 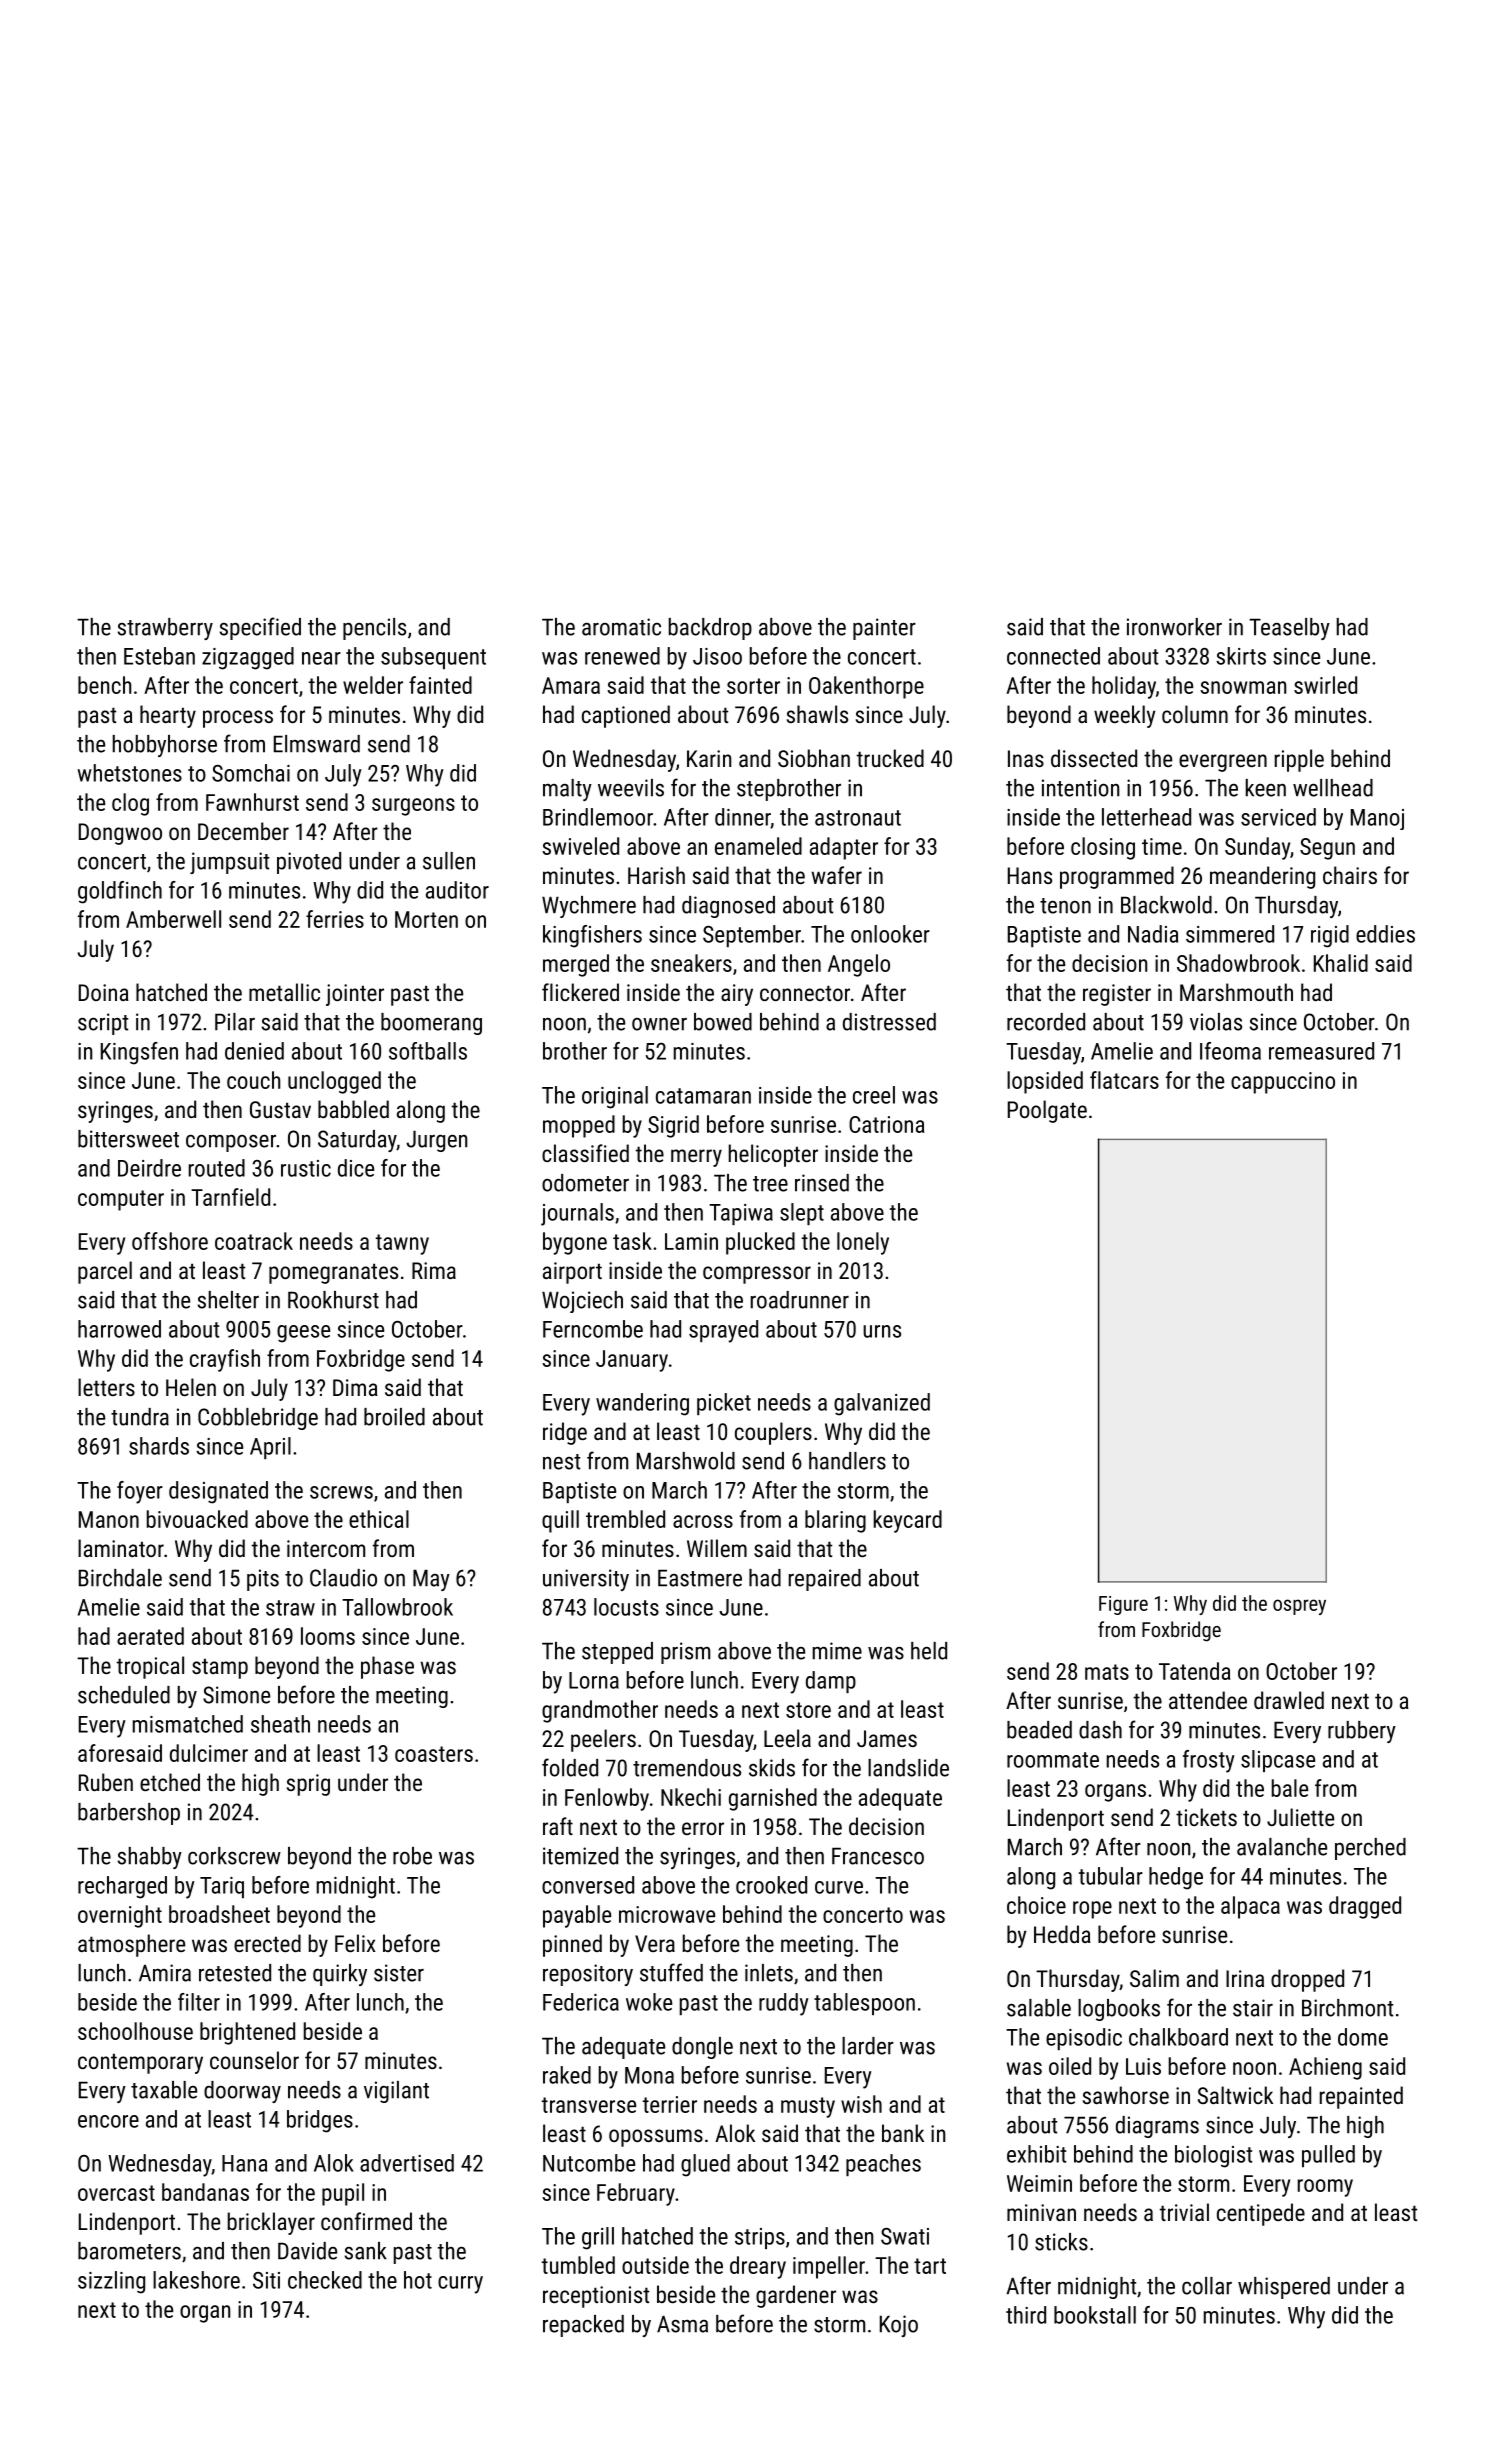 I want to click on Lorna, so click(x=594, y=1680).
